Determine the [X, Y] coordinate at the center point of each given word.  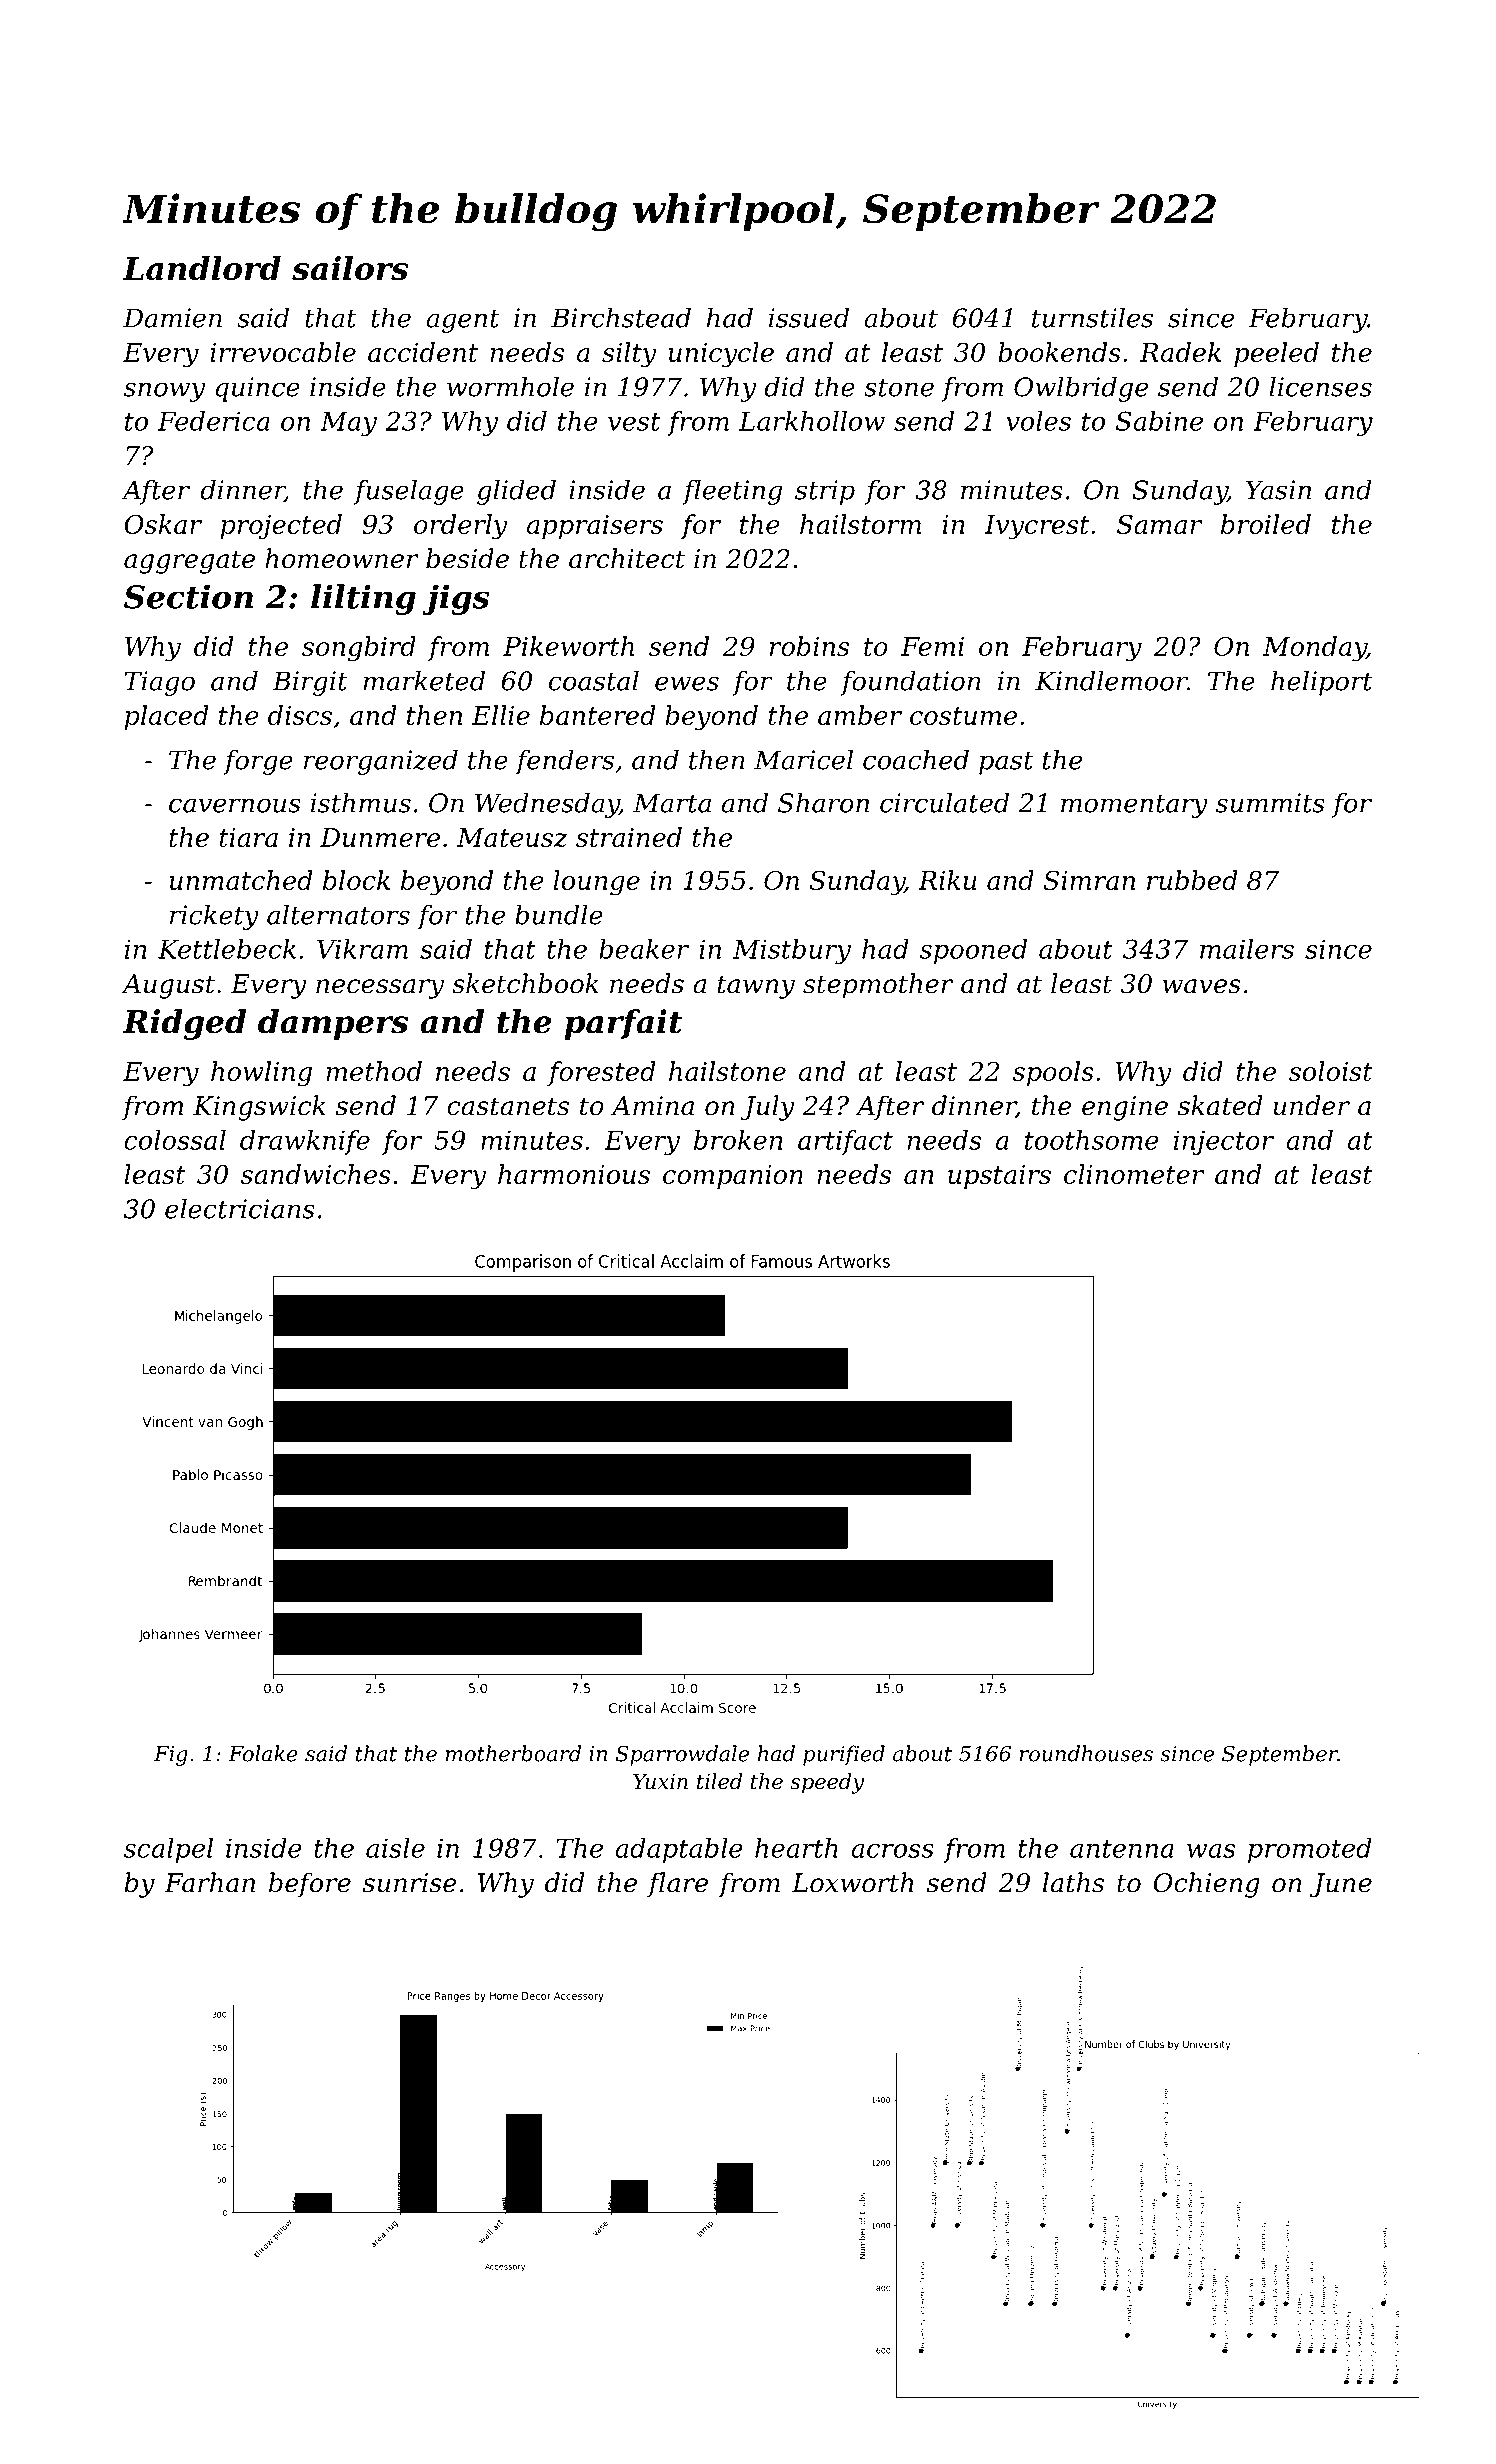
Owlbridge [1081, 389]
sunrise [410, 1883]
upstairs [999, 1177]
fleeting [732, 492]
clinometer [1134, 1174]
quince [258, 389]
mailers [1247, 949]
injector [1224, 1142]
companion [733, 1177]
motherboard [513, 1753]
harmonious [574, 1174]
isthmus [361, 802]
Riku [947, 880]
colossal [175, 1140]
